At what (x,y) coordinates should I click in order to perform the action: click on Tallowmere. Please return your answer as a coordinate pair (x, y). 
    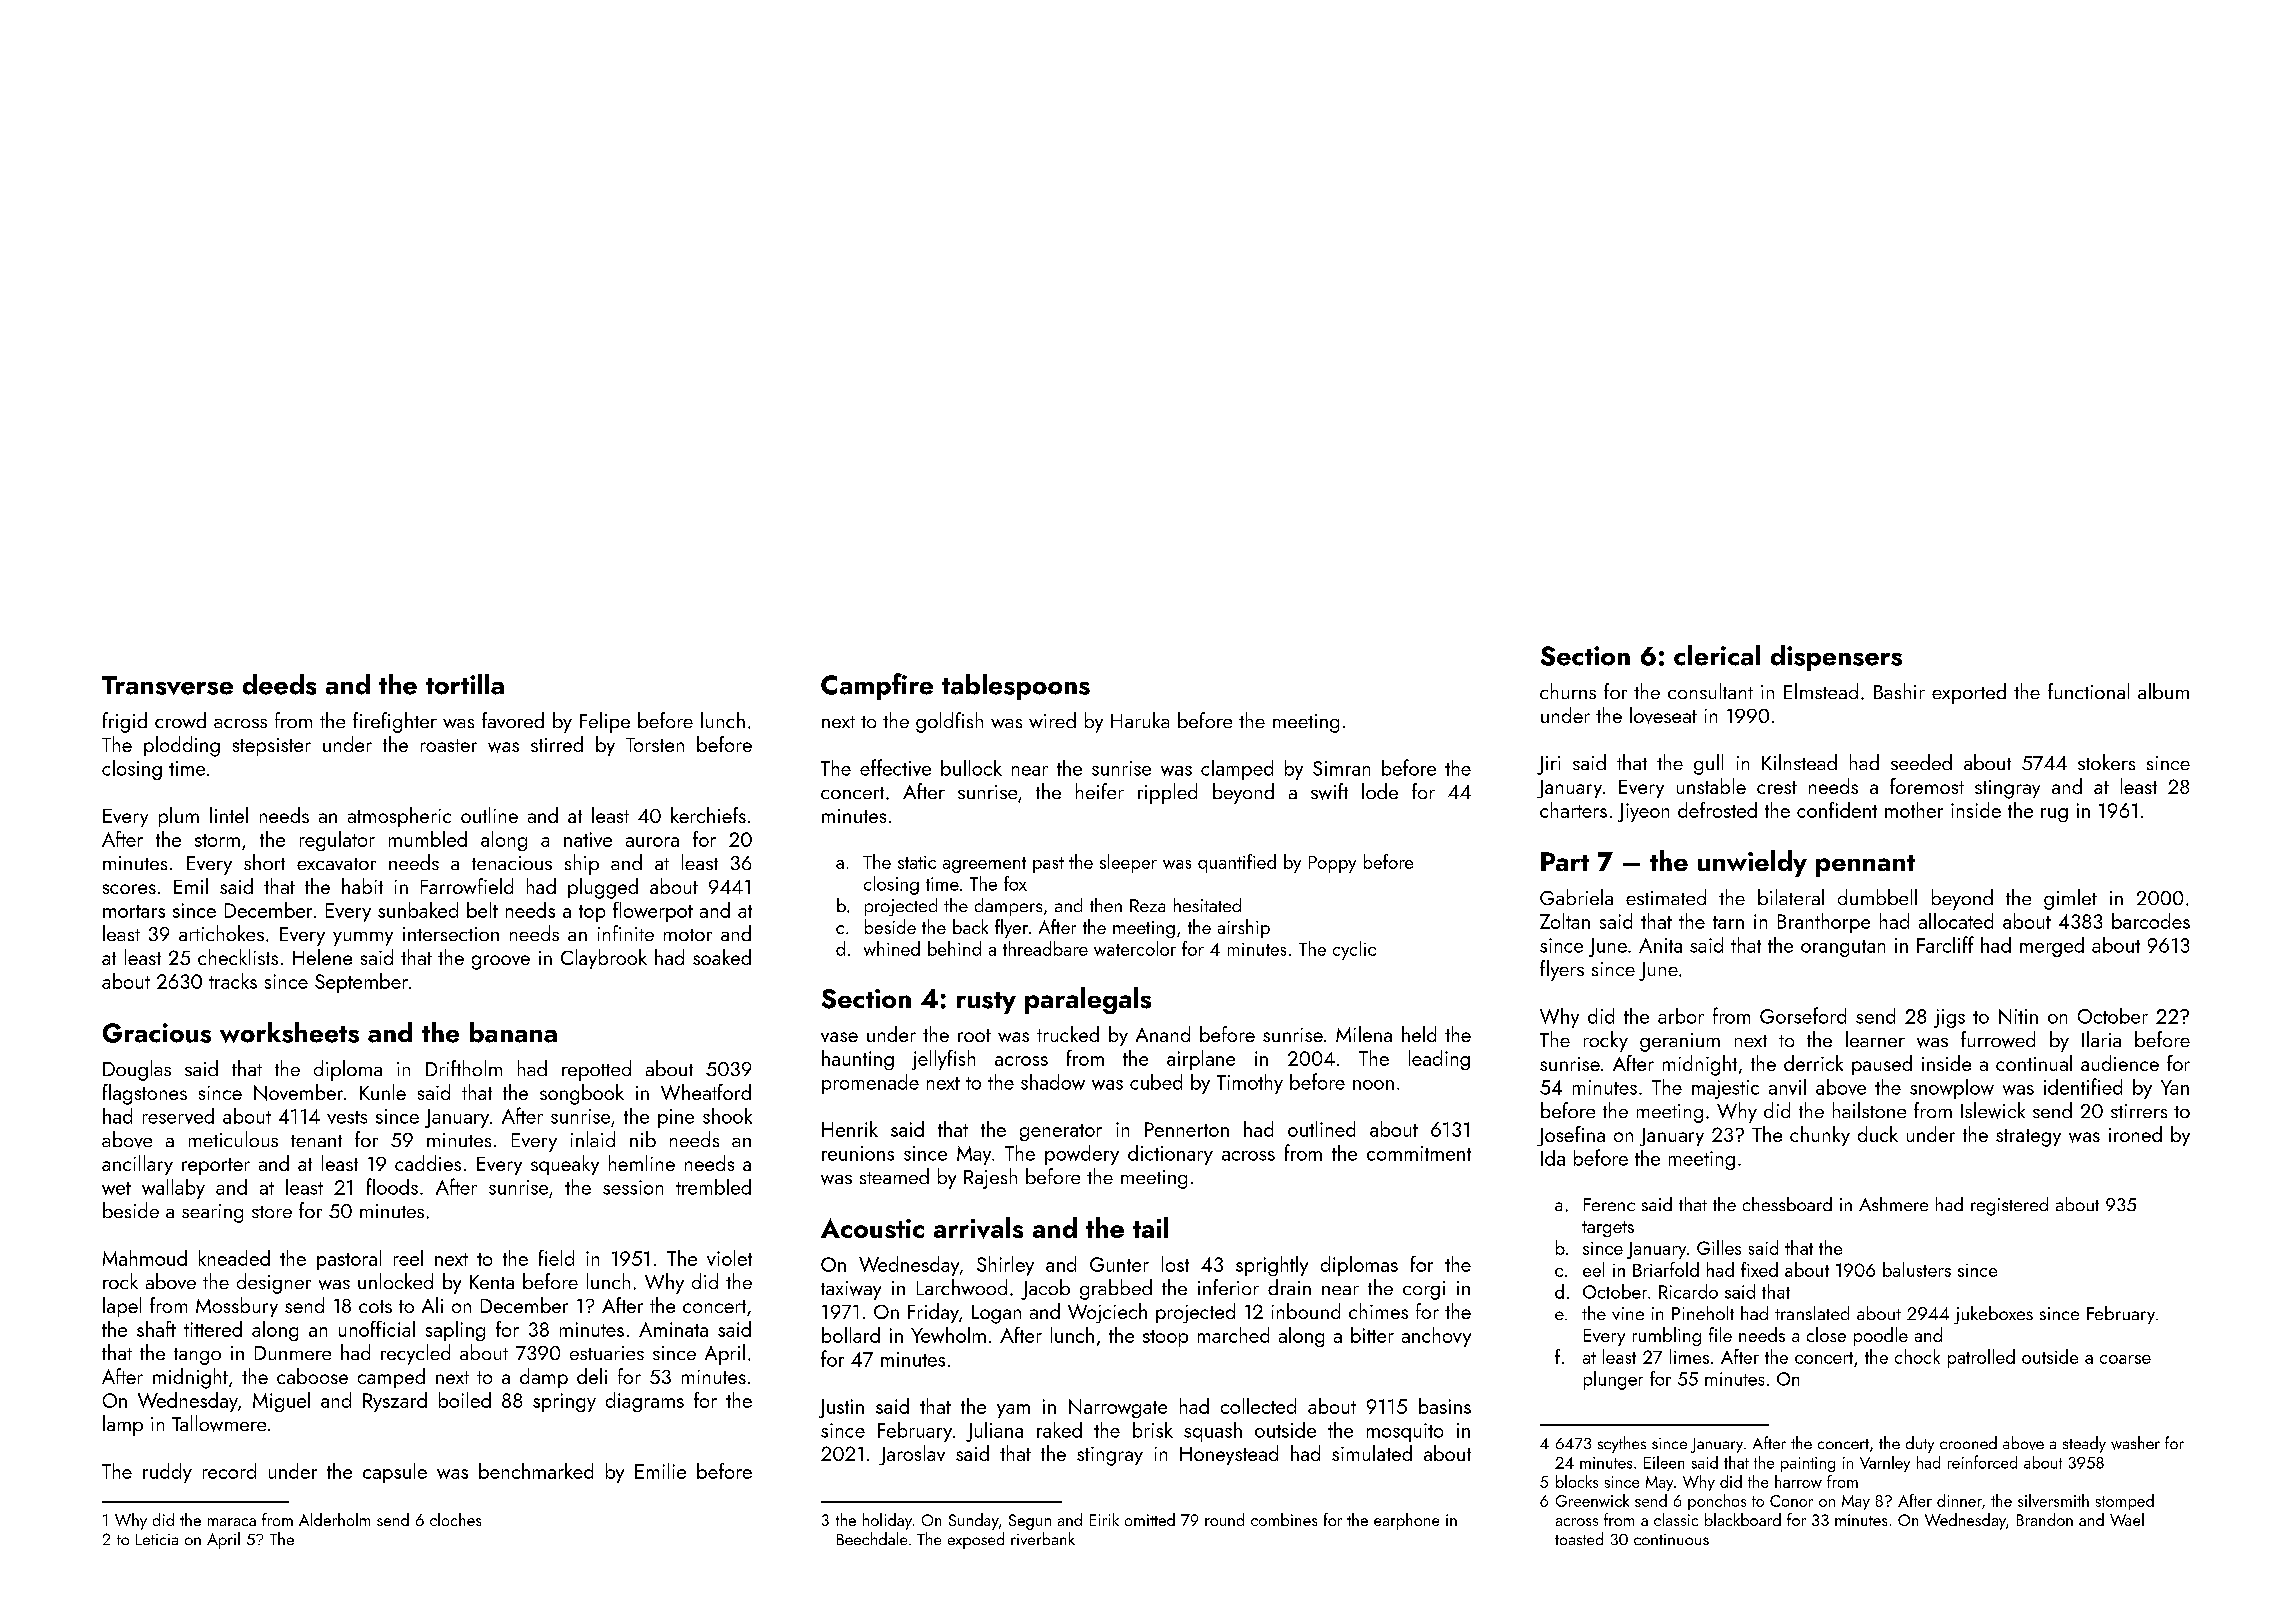
    Looking at the image, I should click on (219, 1423).
